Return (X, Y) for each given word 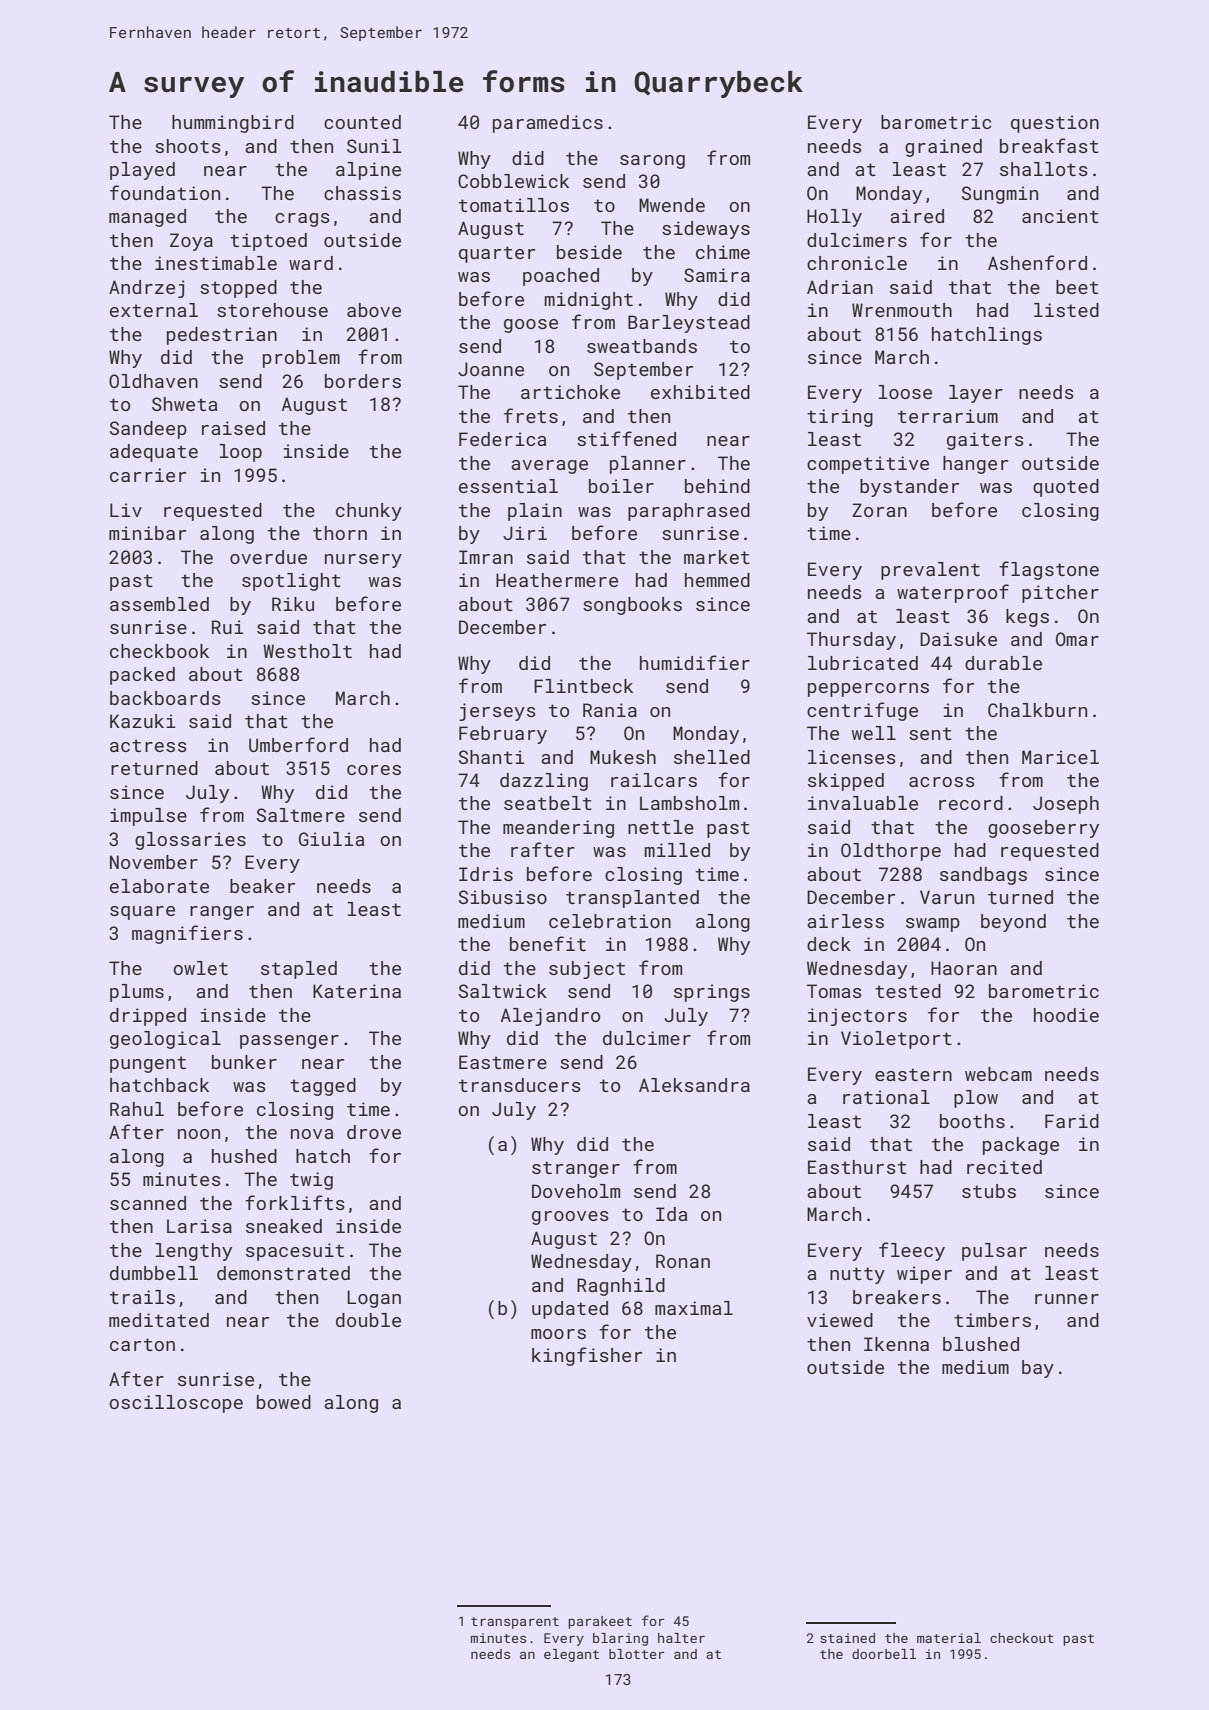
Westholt (307, 651)
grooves (570, 1218)
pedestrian (222, 336)
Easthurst (857, 1167)
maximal (694, 1308)
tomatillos (514, 205)
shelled (712, 757)
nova (312, 1134)
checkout (1022, 1638)
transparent (515, 1623)
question (1055, 124)
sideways (706, 230)
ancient (1060, 216)
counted (362, 122)
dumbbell (154, 1273)
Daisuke (958, 639)
